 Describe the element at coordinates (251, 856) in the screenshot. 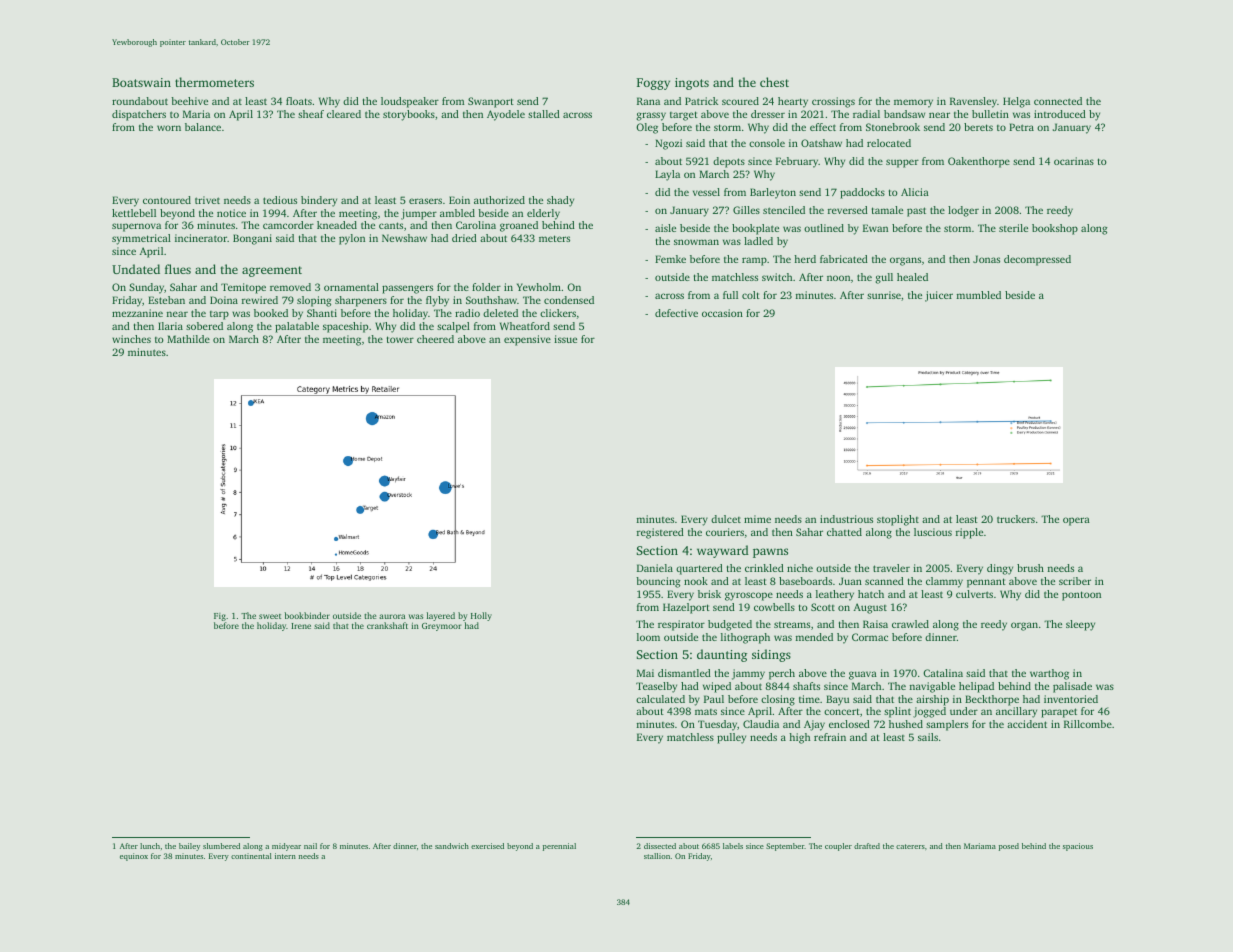

I see `continental` at that location.
